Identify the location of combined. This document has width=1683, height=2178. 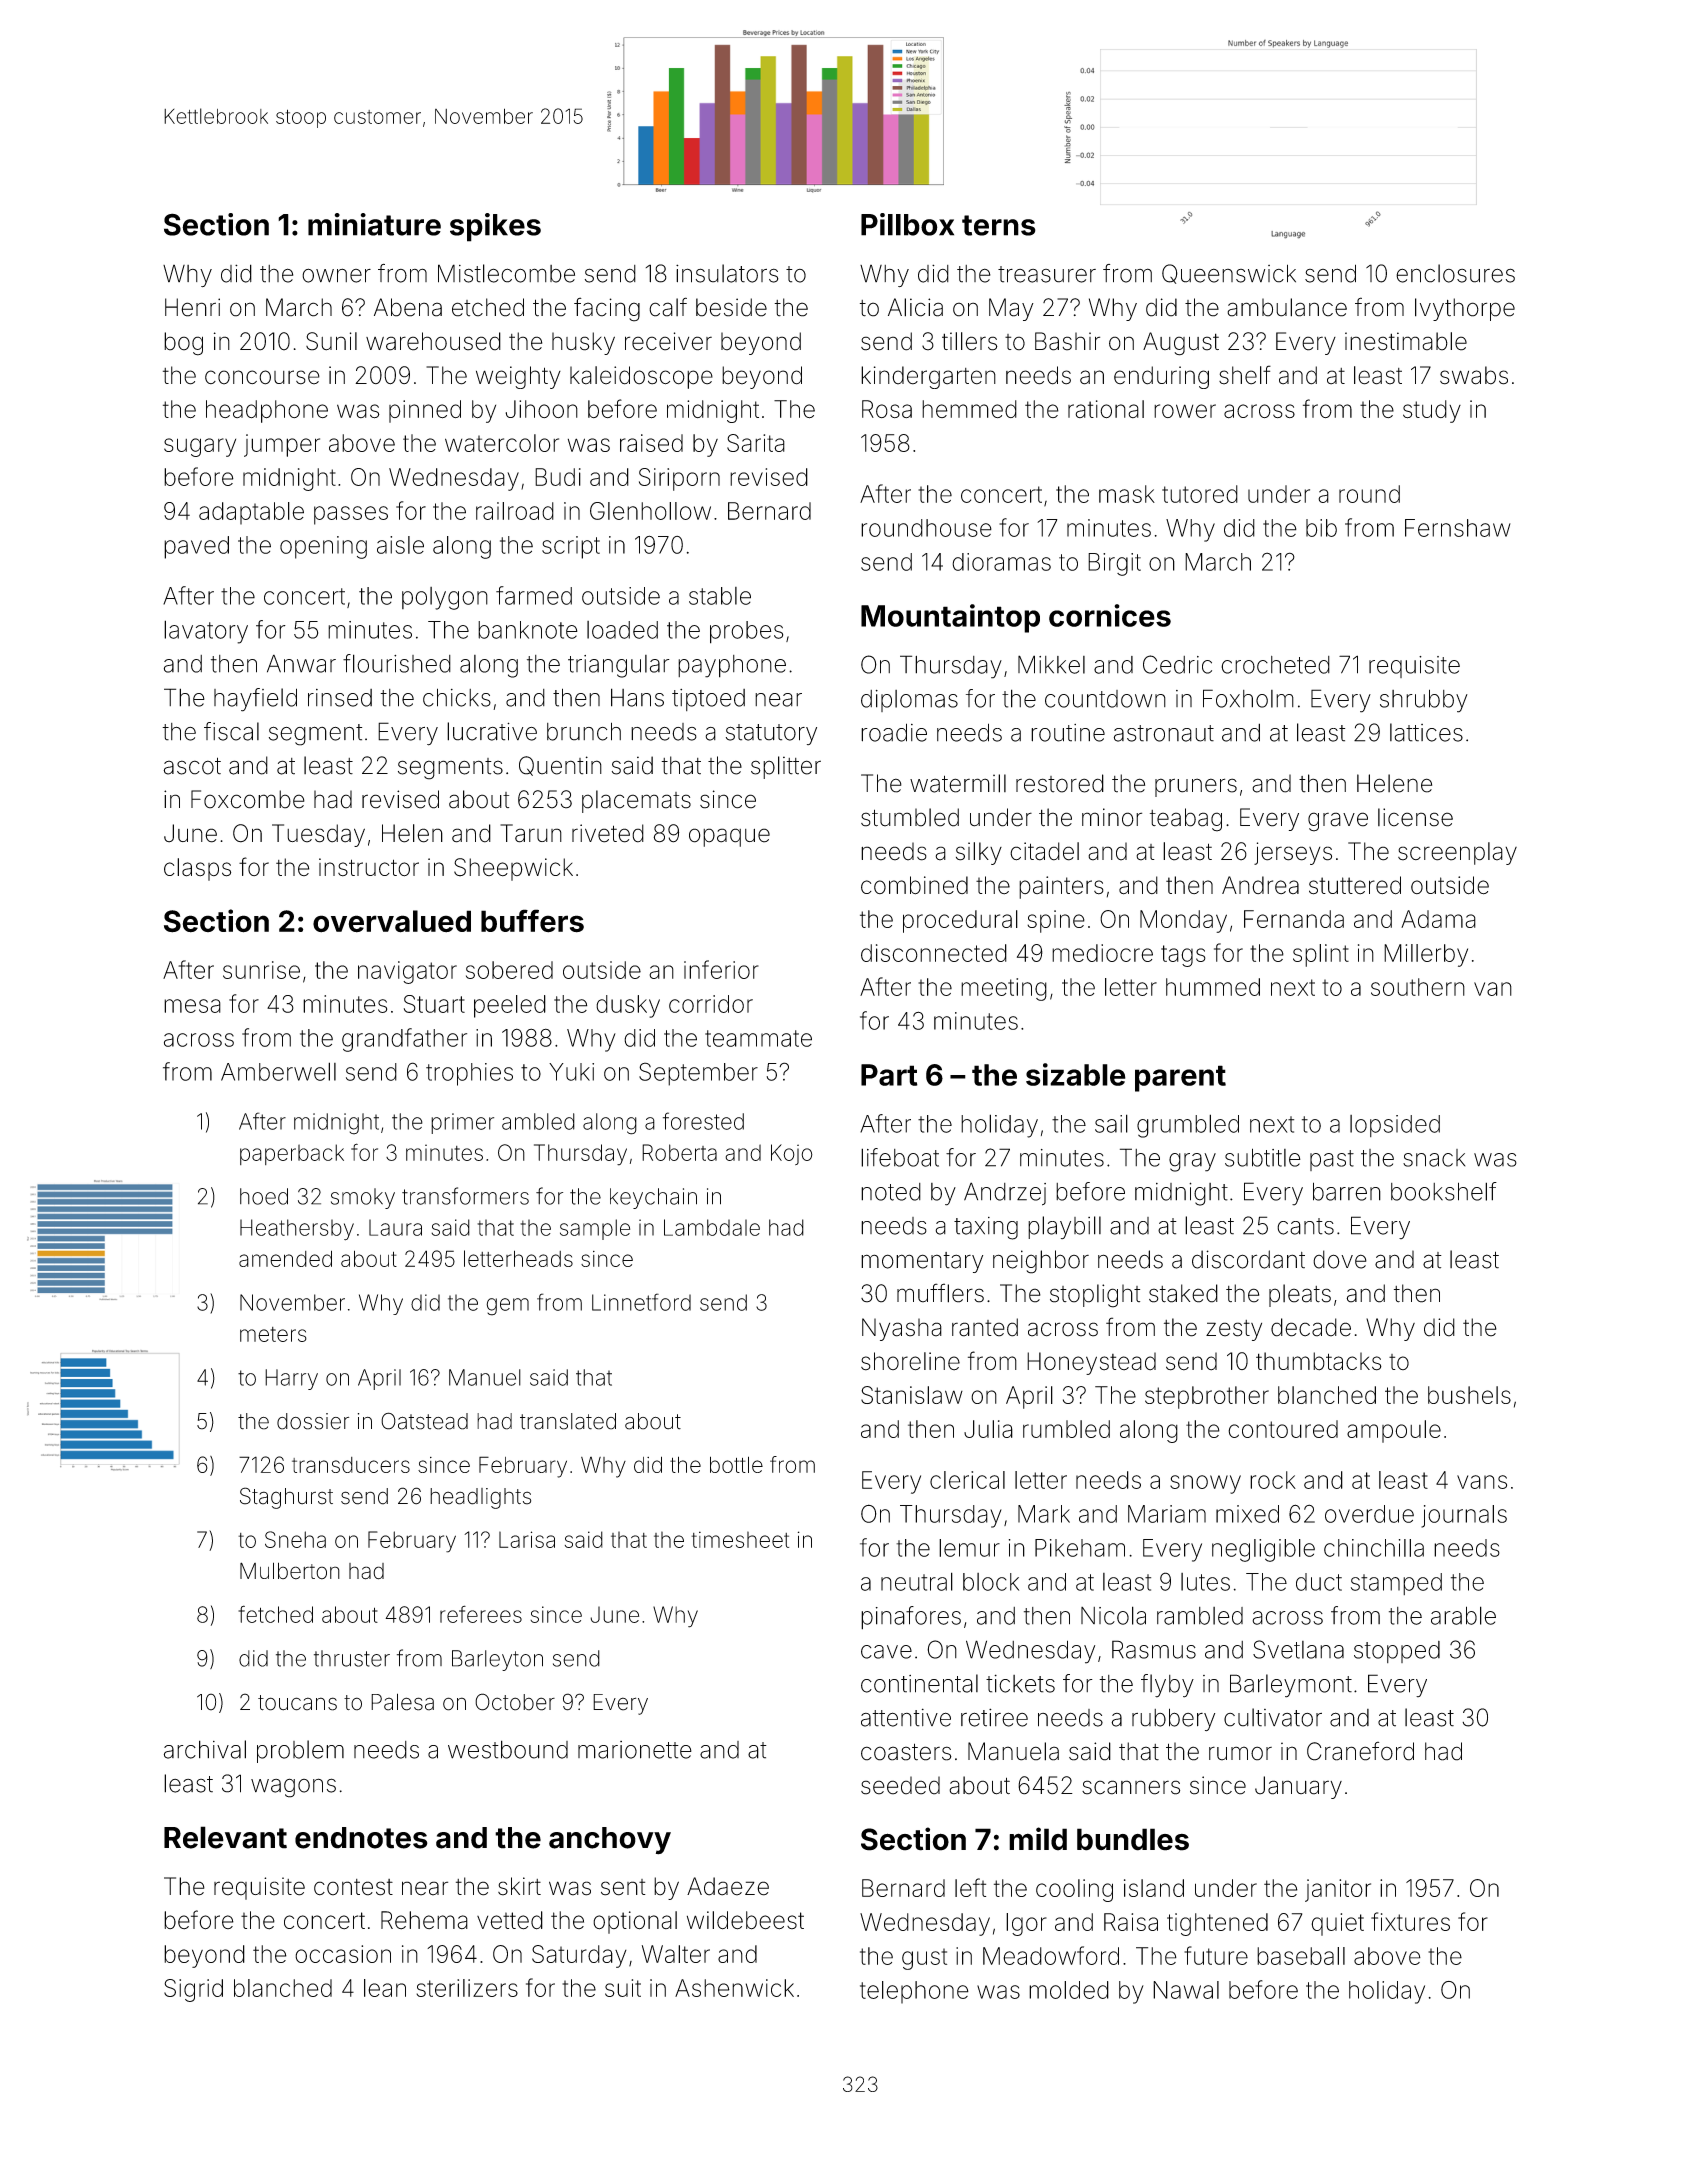
(914, 885).
